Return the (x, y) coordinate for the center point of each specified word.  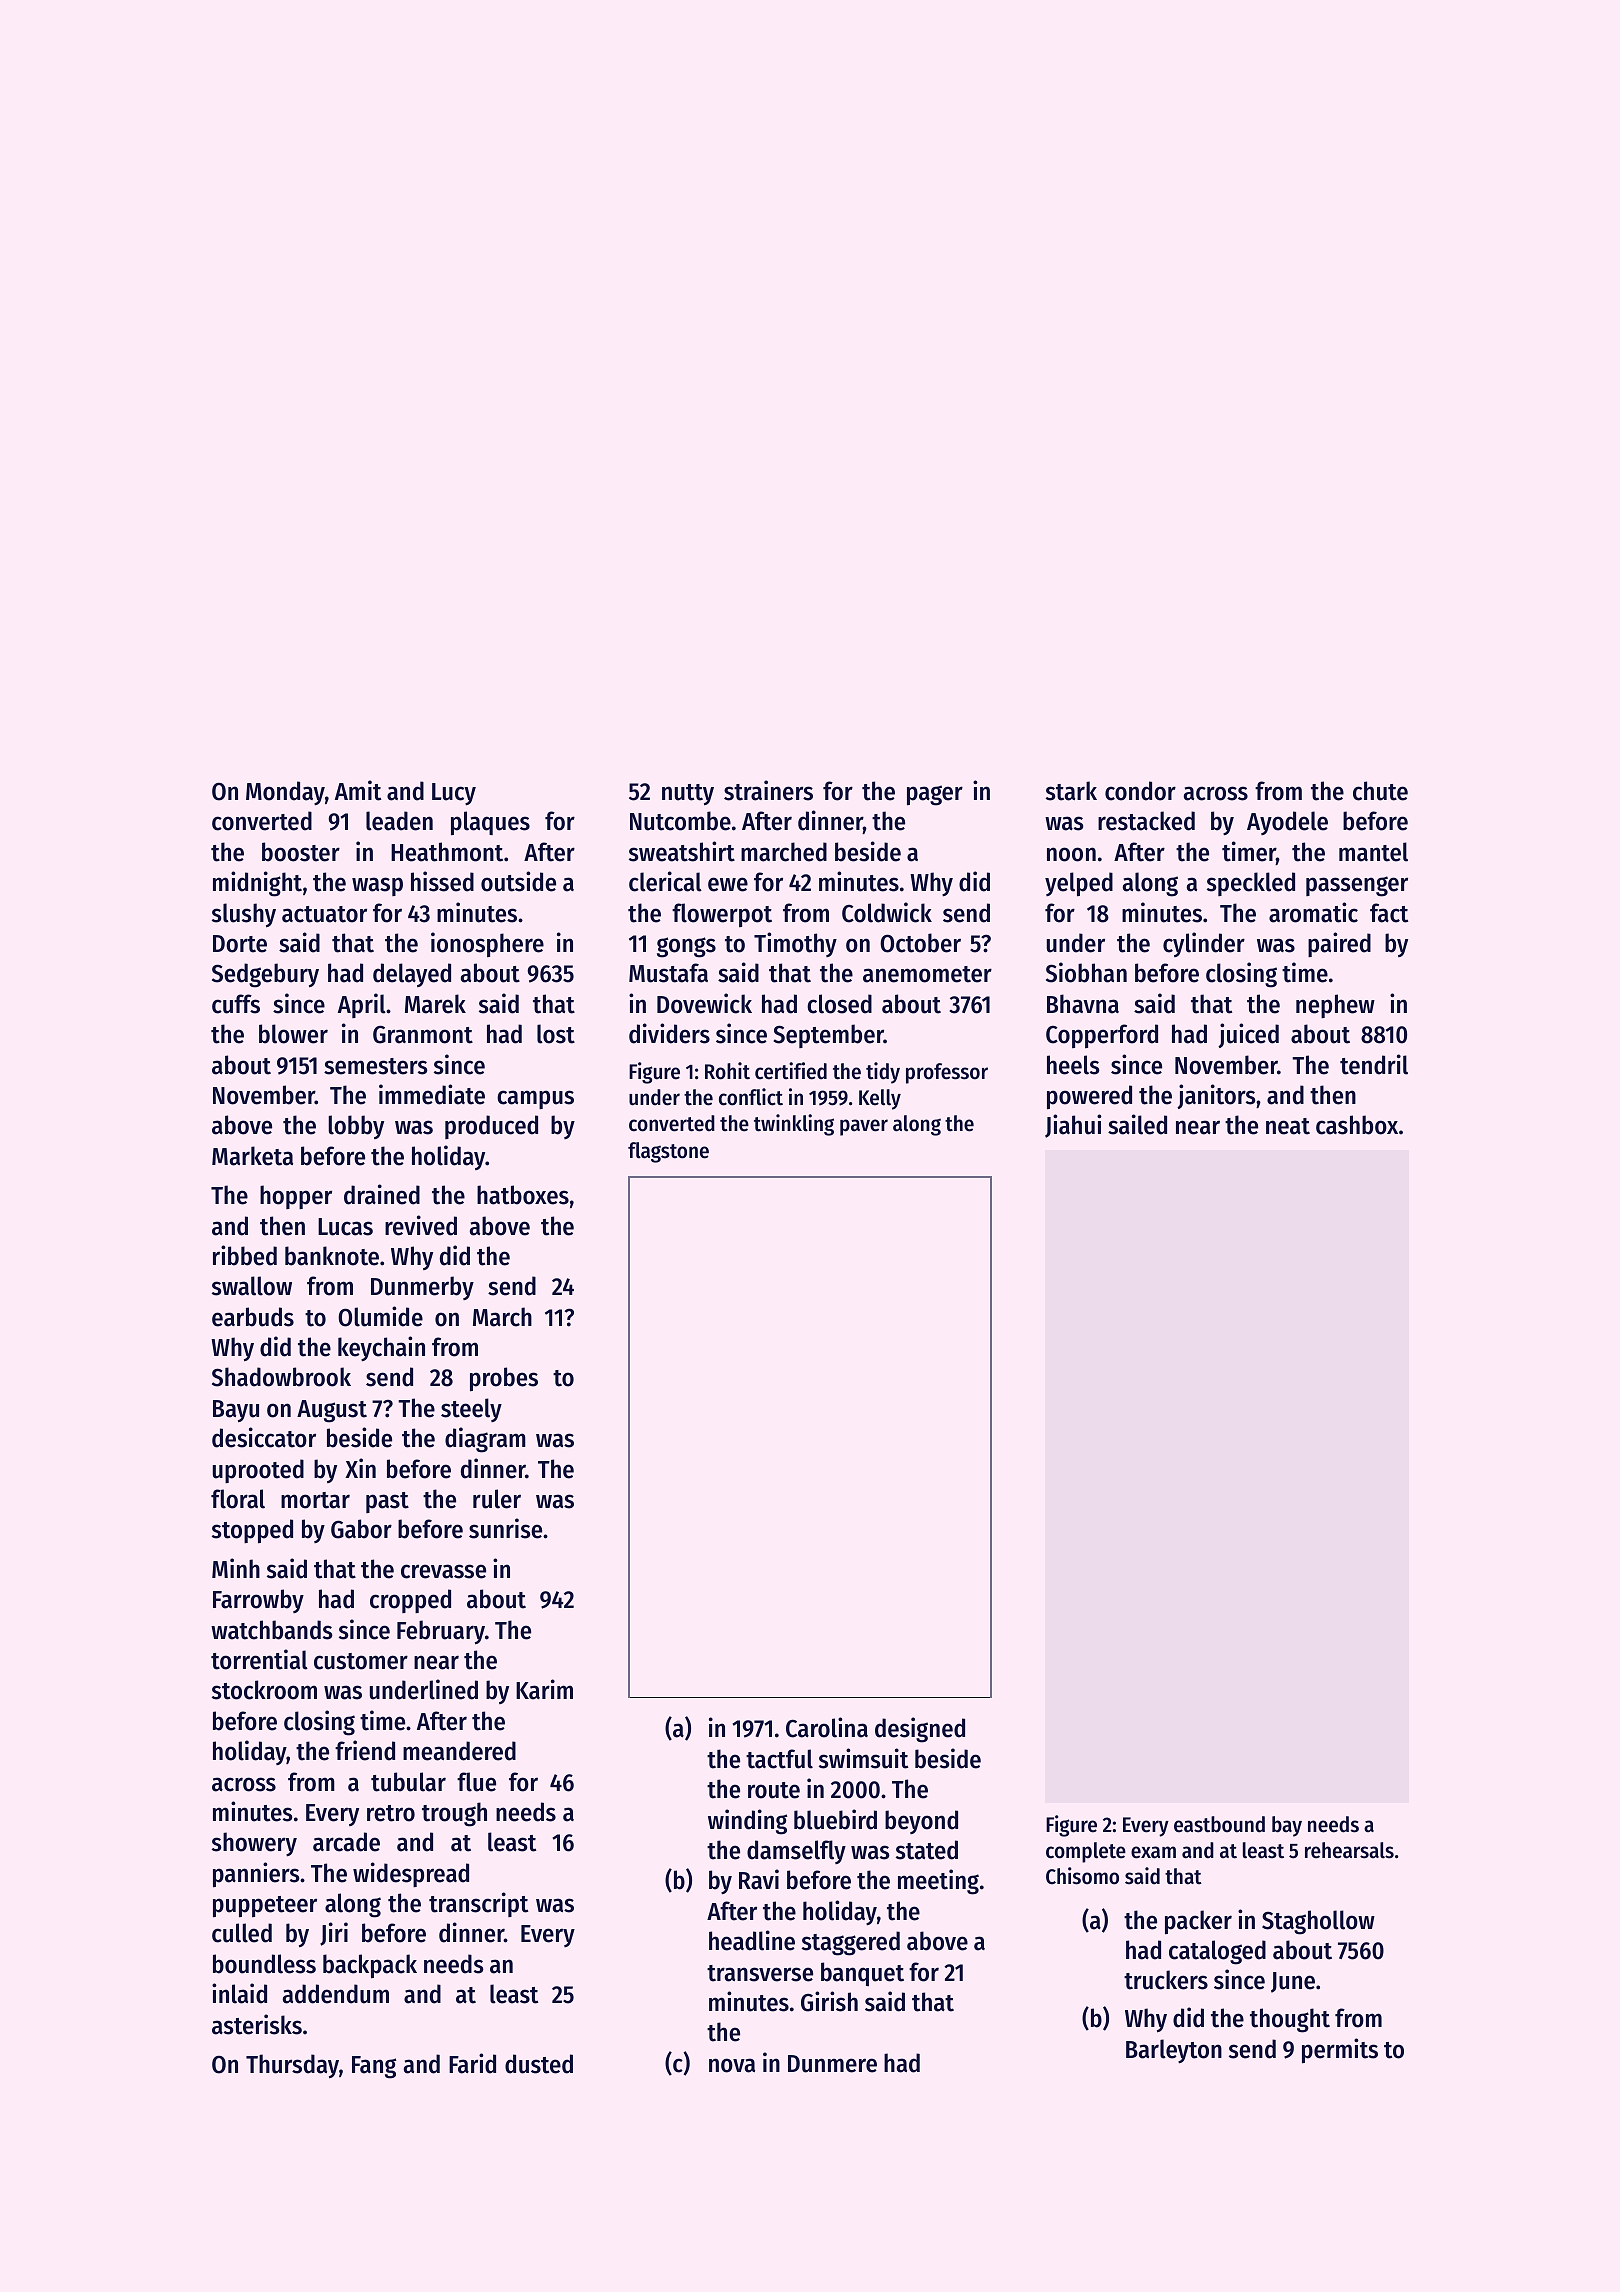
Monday (285, 793)
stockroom (264, 1690)
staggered (851, 1943)
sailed (1137, 1124)
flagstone (668, 1152)
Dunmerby (422, 1288)
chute (1380, 791)
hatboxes (523, 1195)
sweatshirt (682, 851)
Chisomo (1082, 1876)
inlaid (239, 1993)
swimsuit (863, 1758)
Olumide (380, 1316)
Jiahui (1073, 1126)
